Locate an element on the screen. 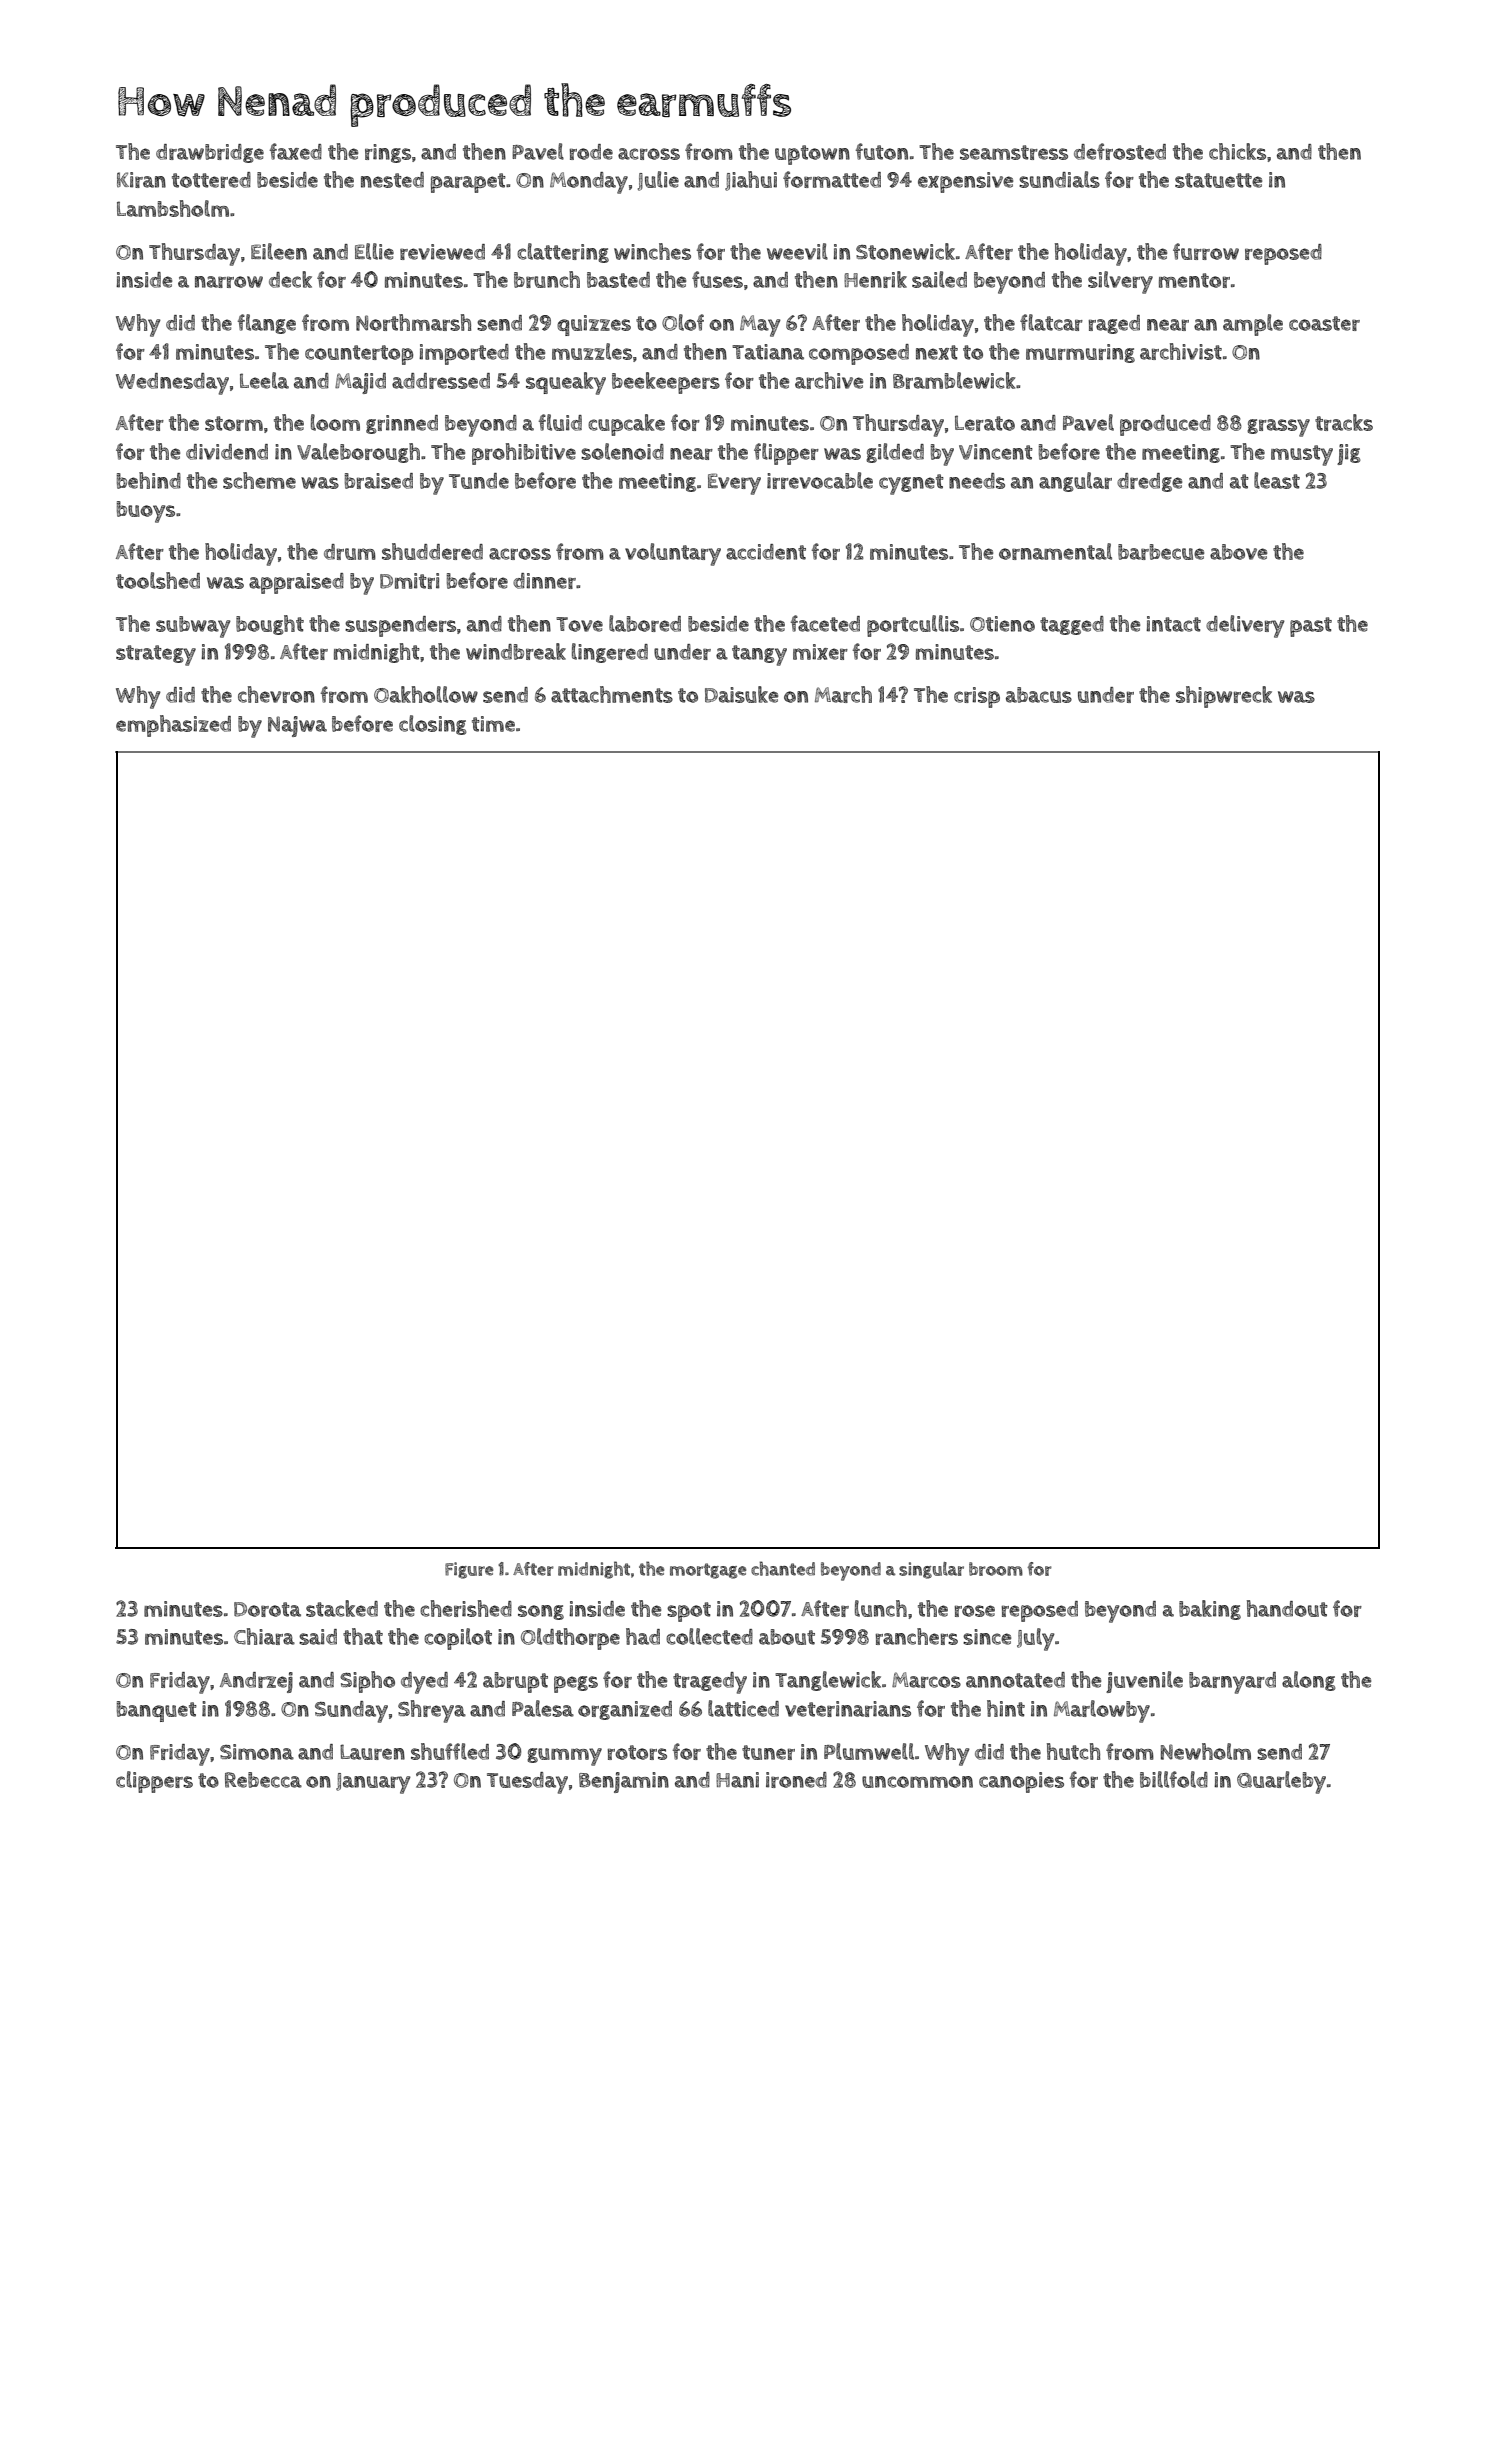  Quarleby is located at coordinates (1281, 1782).
